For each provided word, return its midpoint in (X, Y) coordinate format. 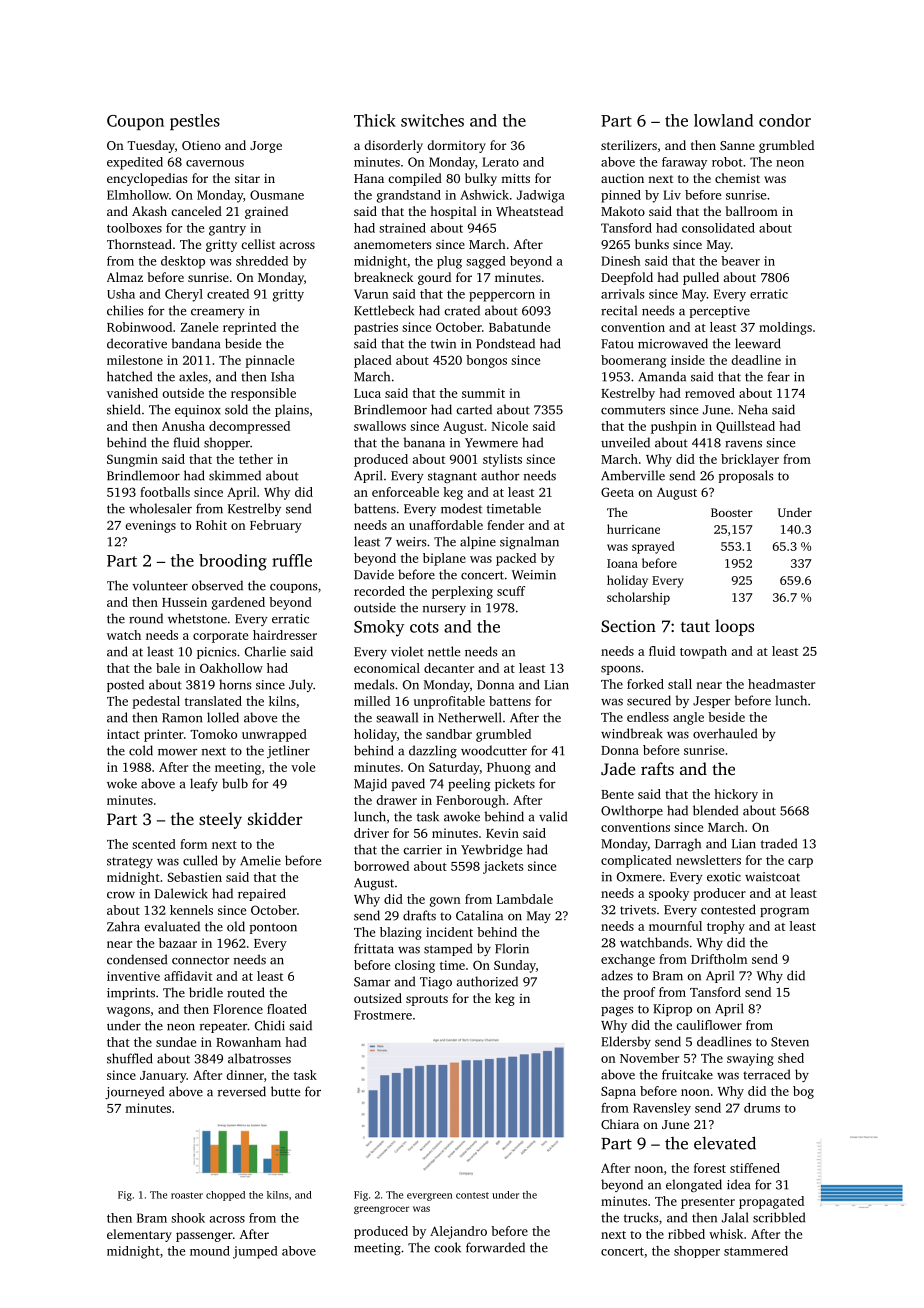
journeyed (134, 1092)
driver (371, 833)
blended (715, 810)
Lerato (500, 162)
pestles (195, 122)
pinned (621, 196)
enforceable (405, 492)
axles (193, 376)
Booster (732, 512)
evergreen (429, 1197)
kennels (191, 910)
